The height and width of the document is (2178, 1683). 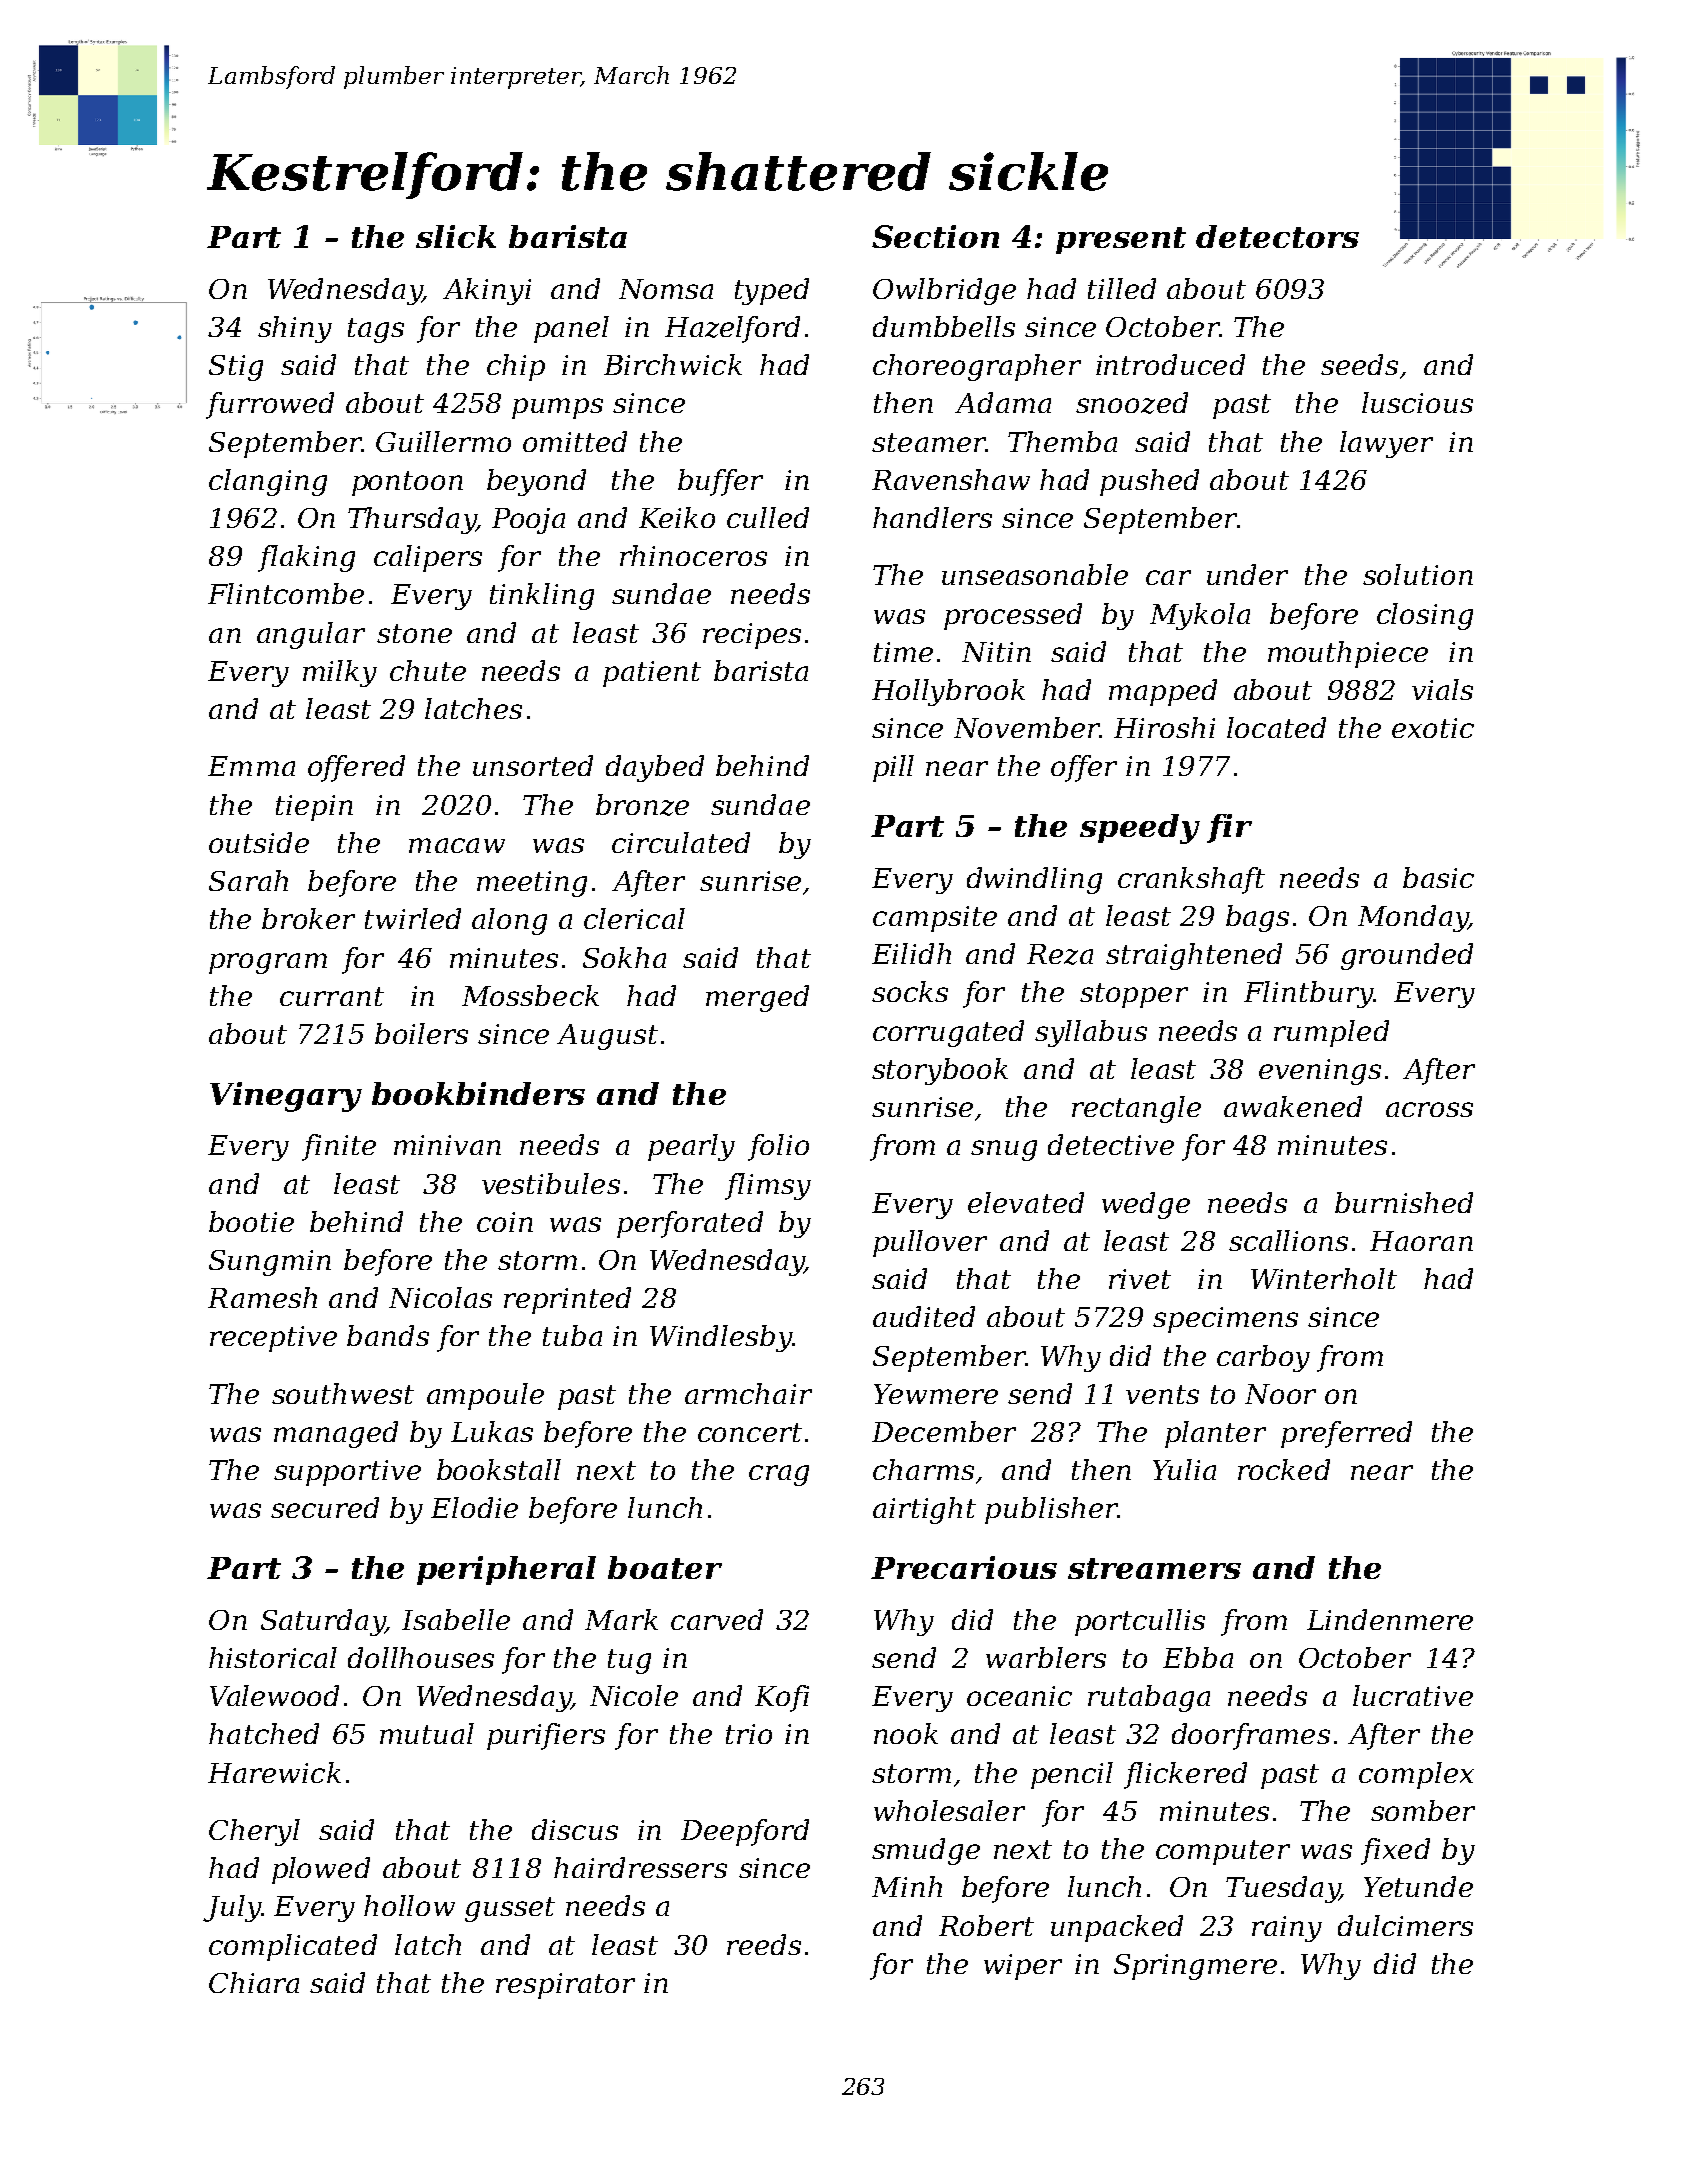 What do you see at coordinates (923, 1469) in the document?
I see `charms` at bounding box center [923, 1469].
